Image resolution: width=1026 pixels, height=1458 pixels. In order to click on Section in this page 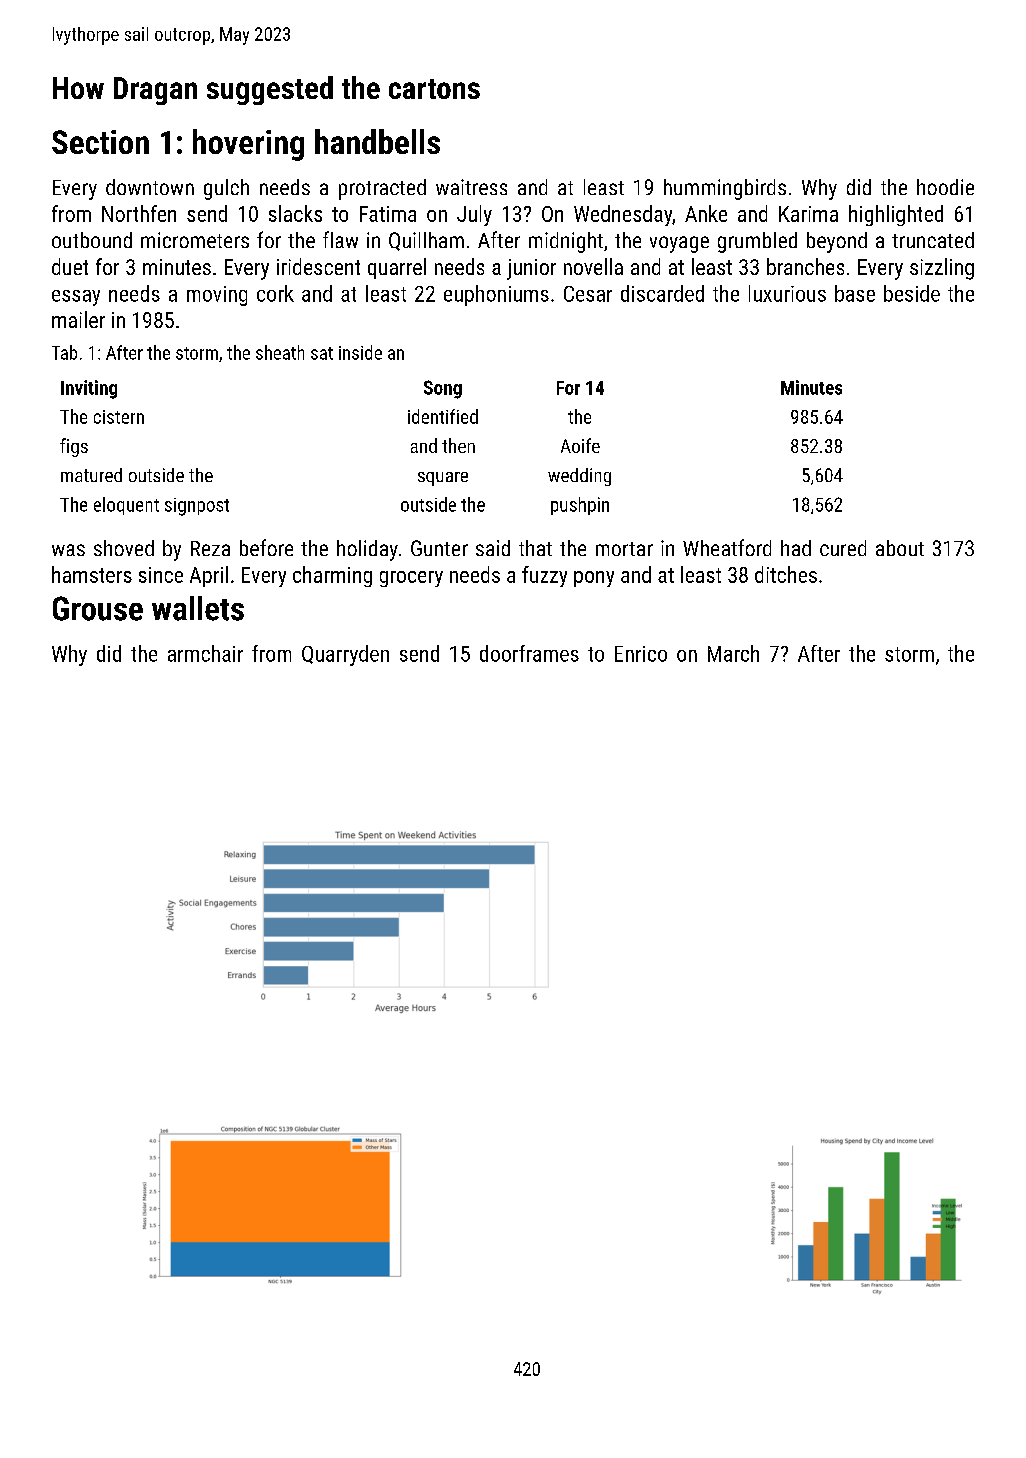, I will do `click(100, 142)`.
